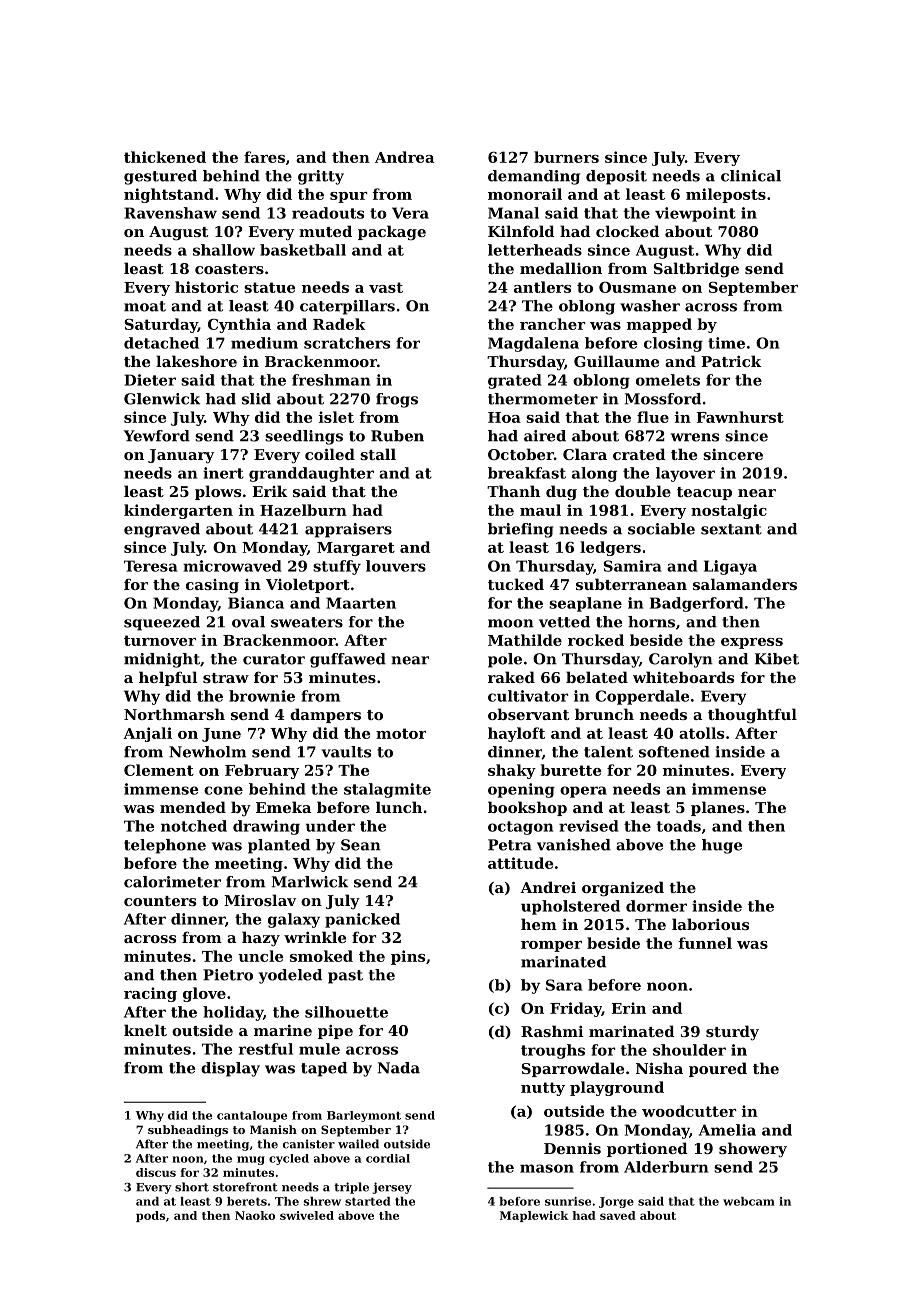 The image size is (924, 1311). I want to click on under, so click(330, 826).
